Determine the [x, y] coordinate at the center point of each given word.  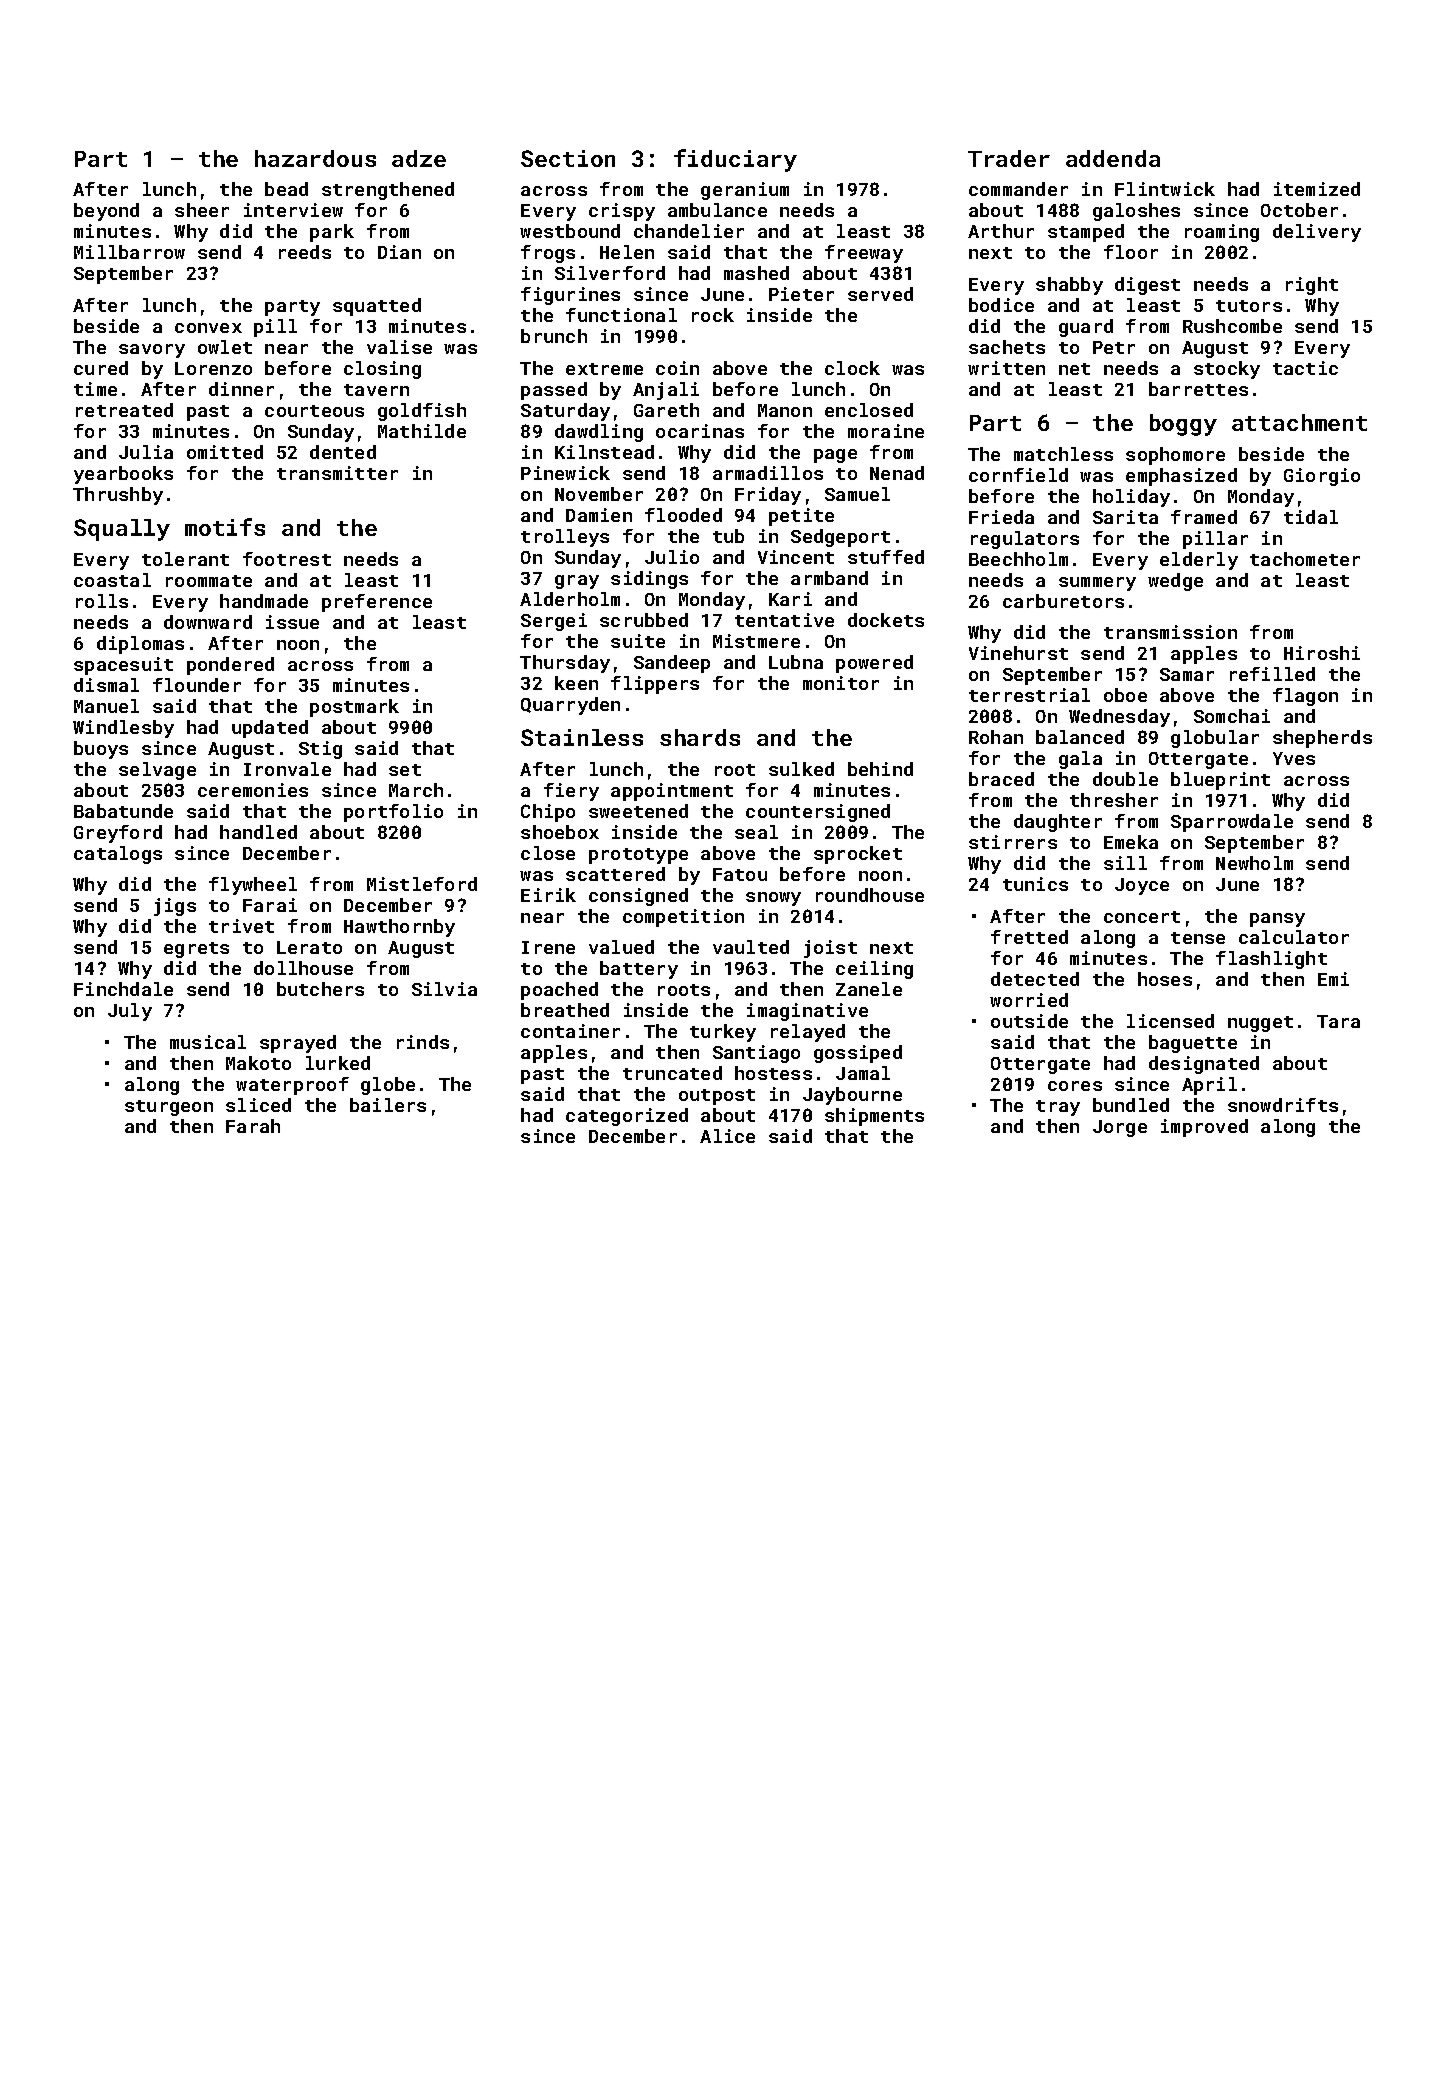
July [130, 1012]
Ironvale [287, 769]
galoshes [1136, 212]
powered [874, 664]
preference [377, 603]
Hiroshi [1322, 653]
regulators [1025, 540]
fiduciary [735, 160]
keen [576, 683]
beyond [106, 212]
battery [639, 970]
